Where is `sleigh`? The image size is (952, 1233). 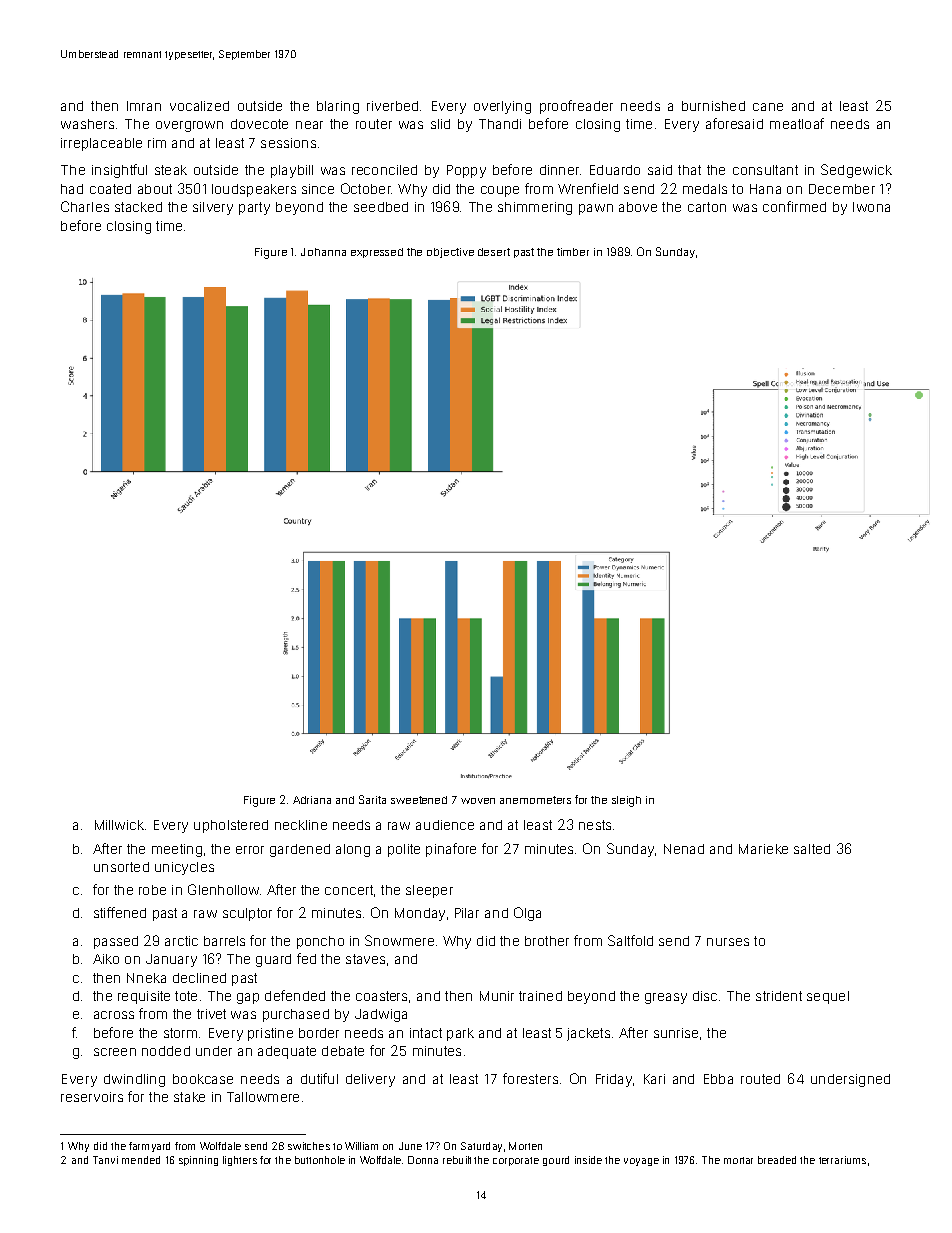
sleigh is located at coordinates (626, 801).
